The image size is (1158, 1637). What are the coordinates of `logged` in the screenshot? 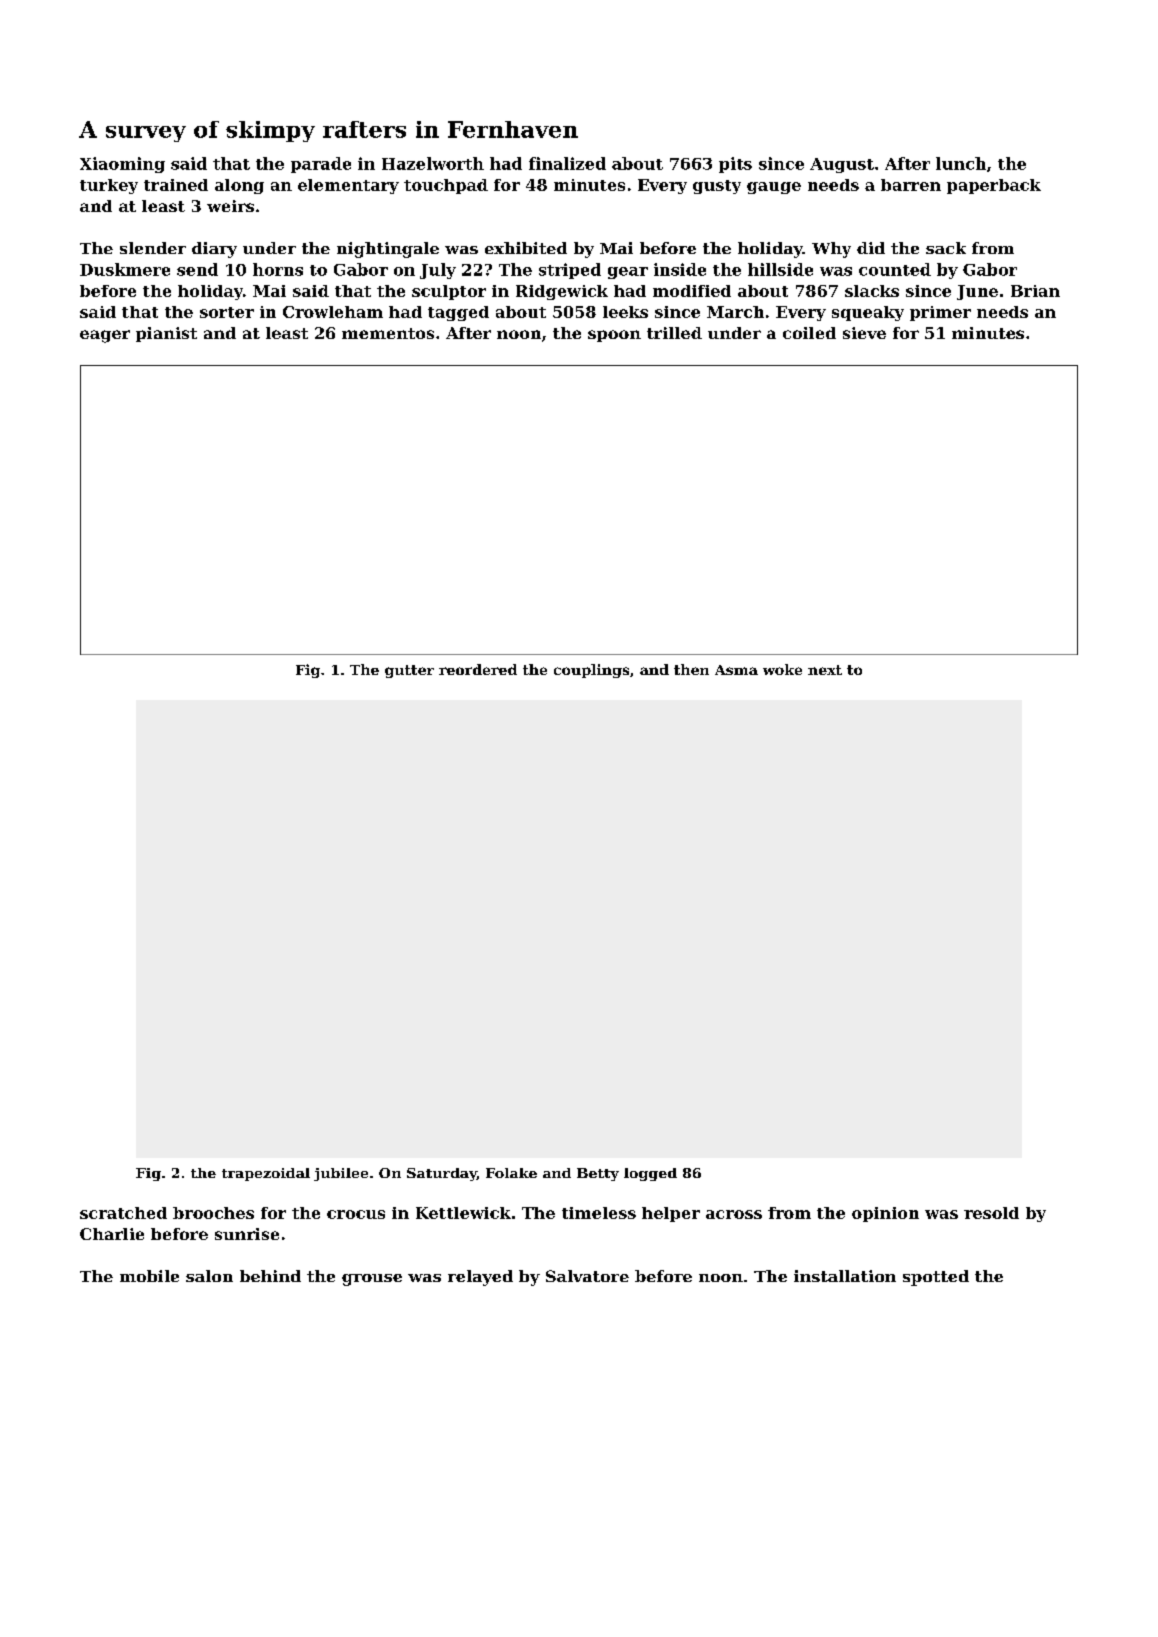 It's located at (650, 1174).
